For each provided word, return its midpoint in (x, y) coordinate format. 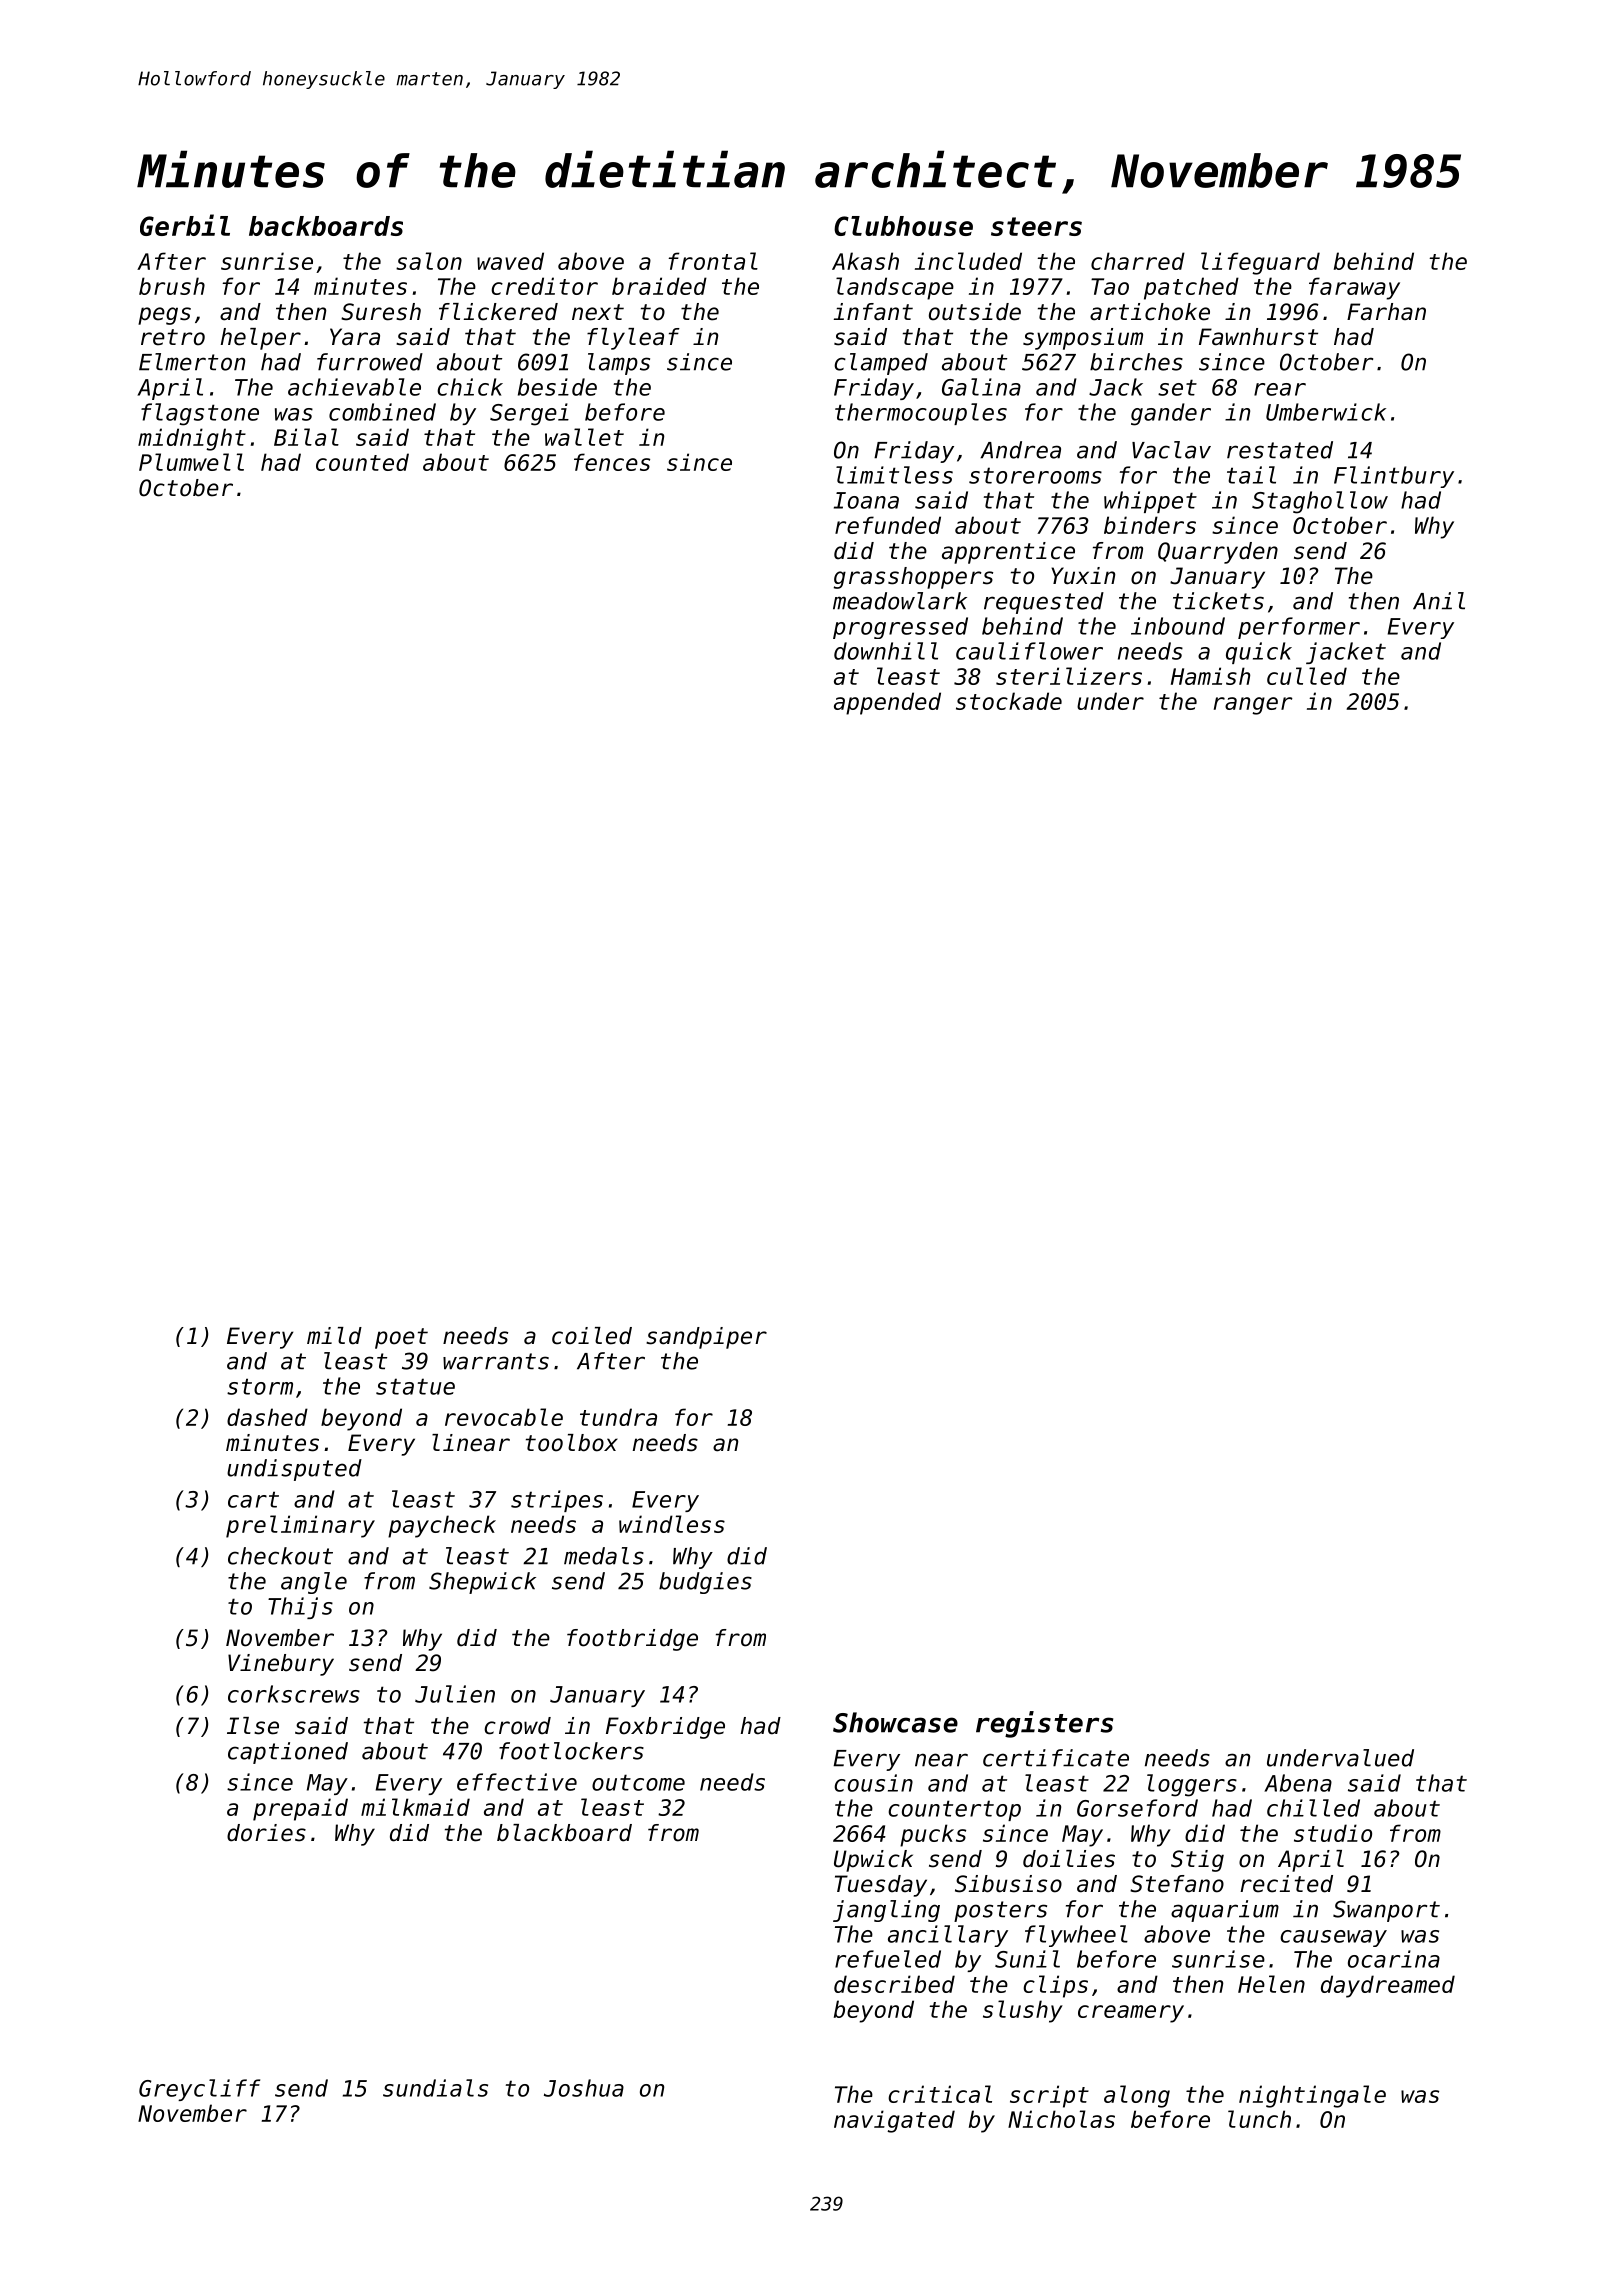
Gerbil (185, 225)
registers (1044, 1724)
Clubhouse (903, 226)
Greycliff (199, 2090)
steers (1036, 226)
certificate (1056, 1758)
